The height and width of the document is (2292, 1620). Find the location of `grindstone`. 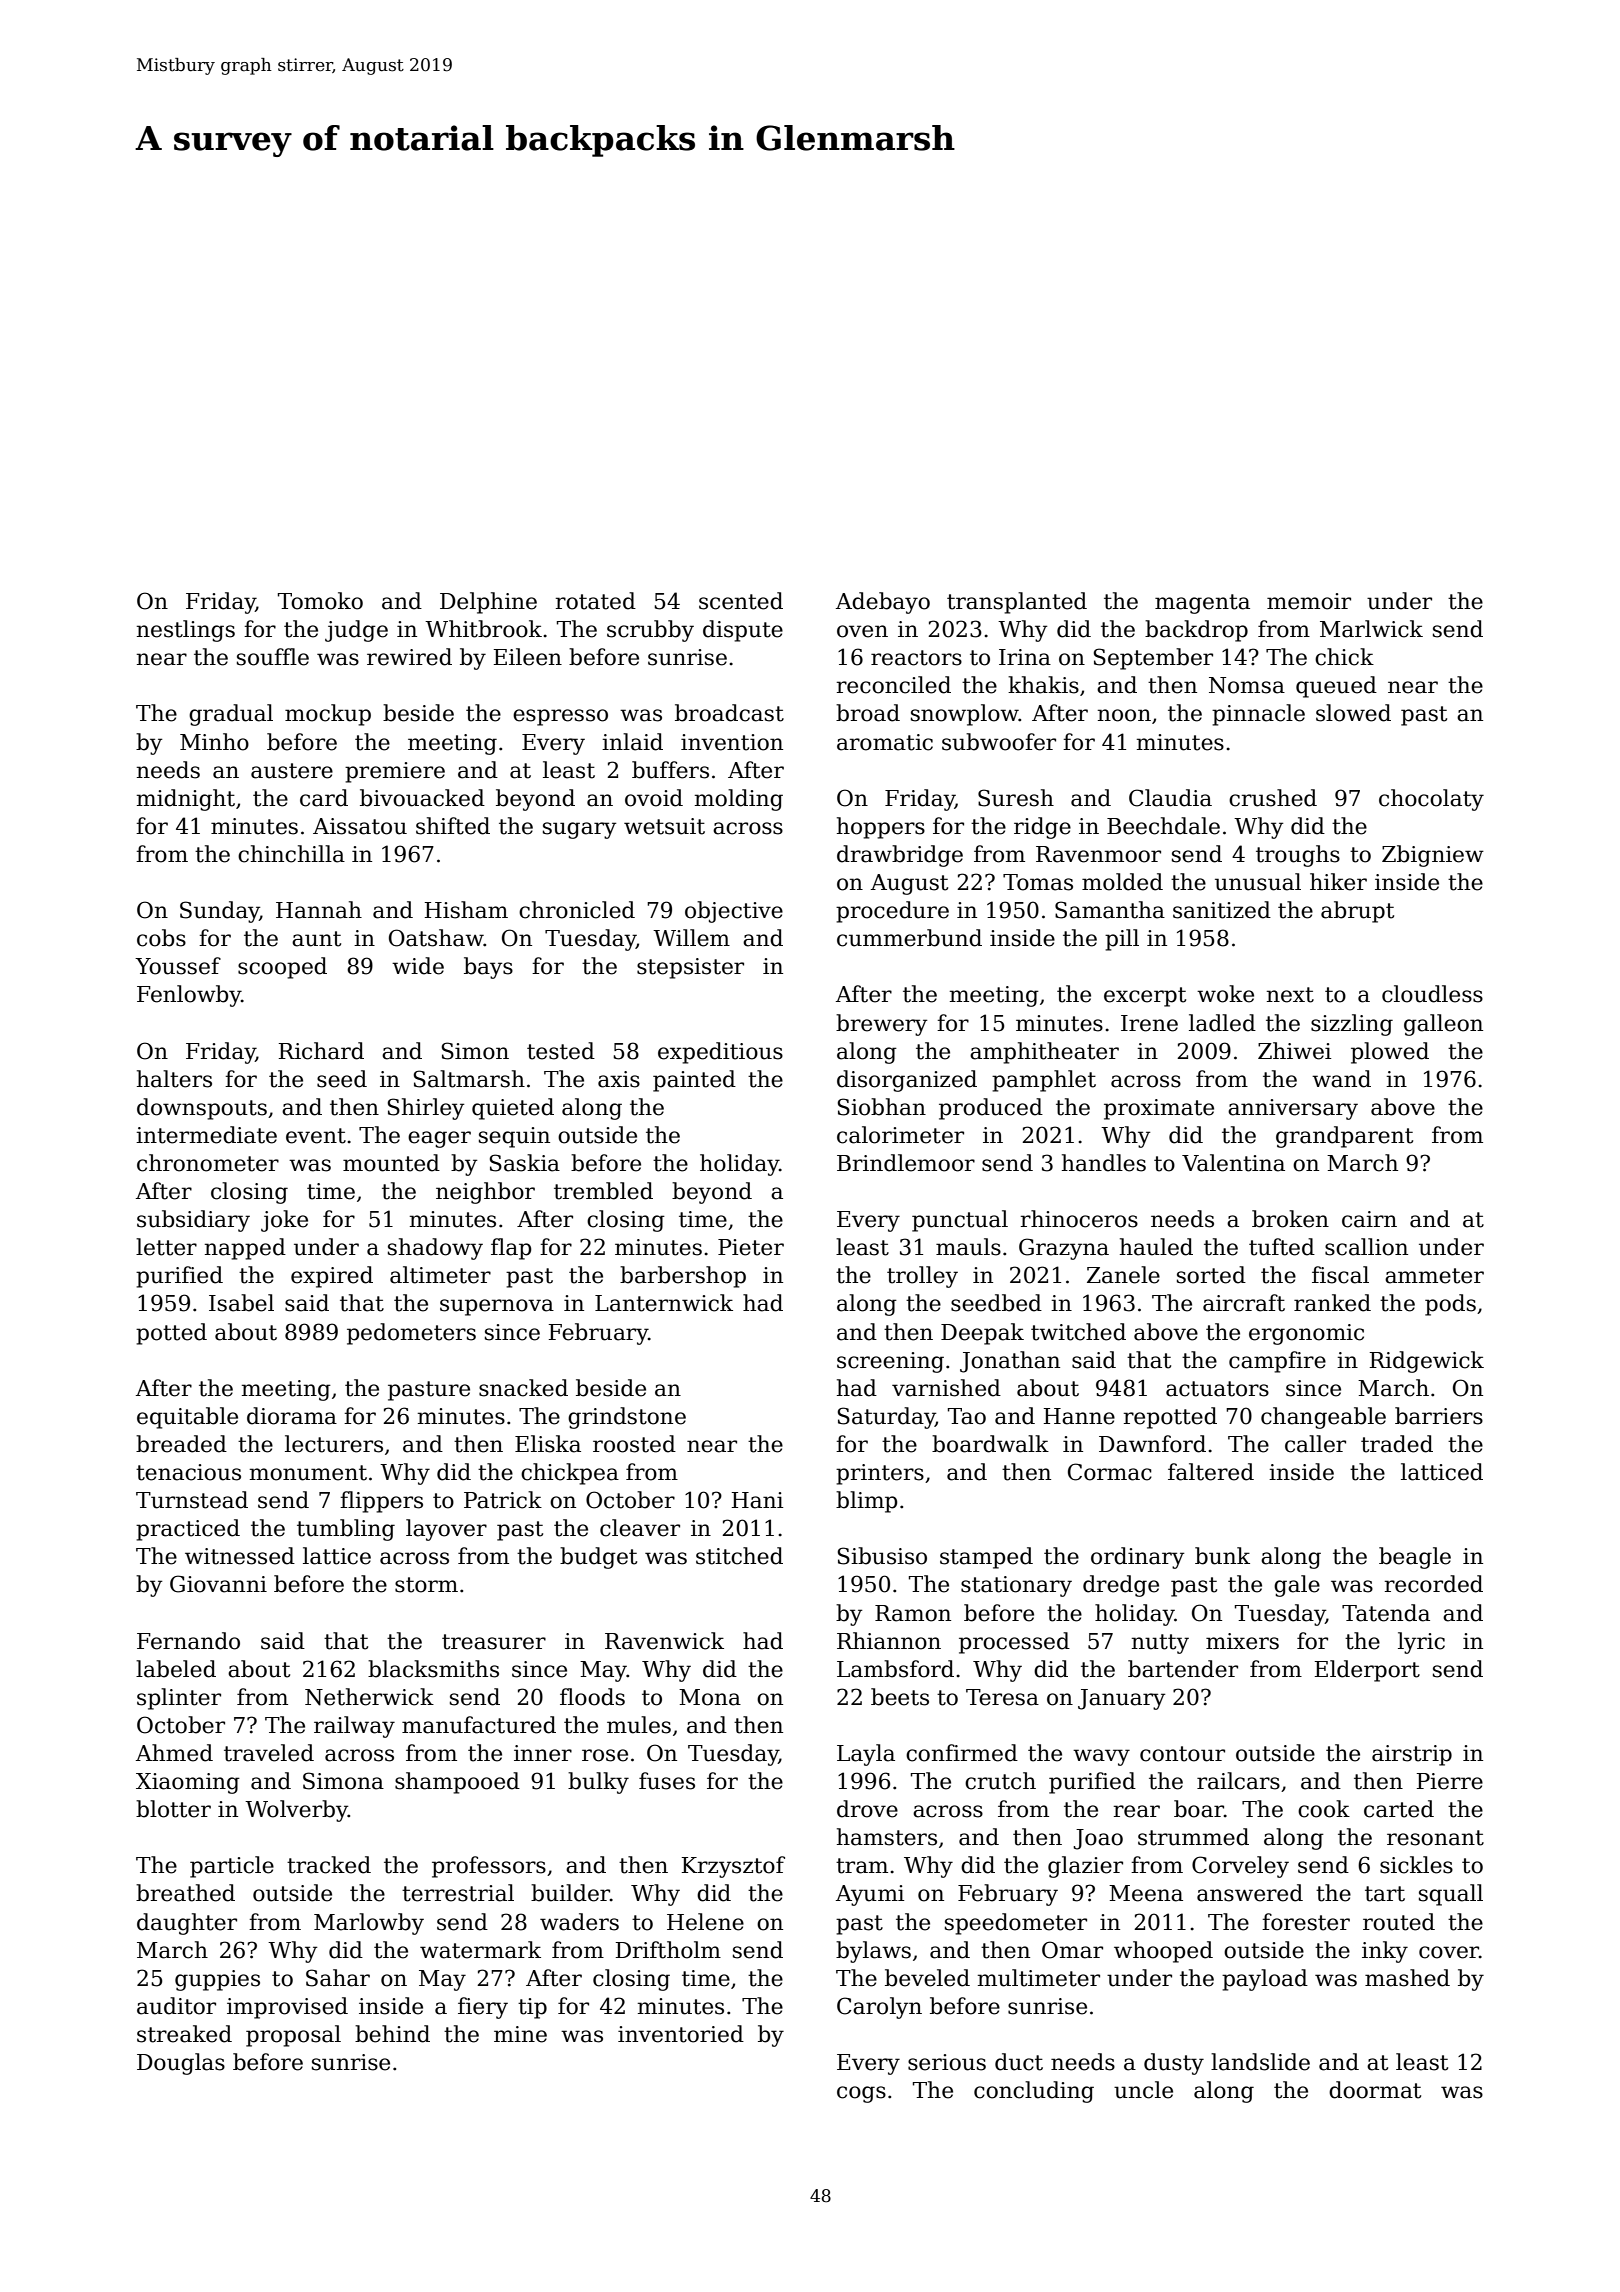

grindstone is located at coordinates (627, 1418).
